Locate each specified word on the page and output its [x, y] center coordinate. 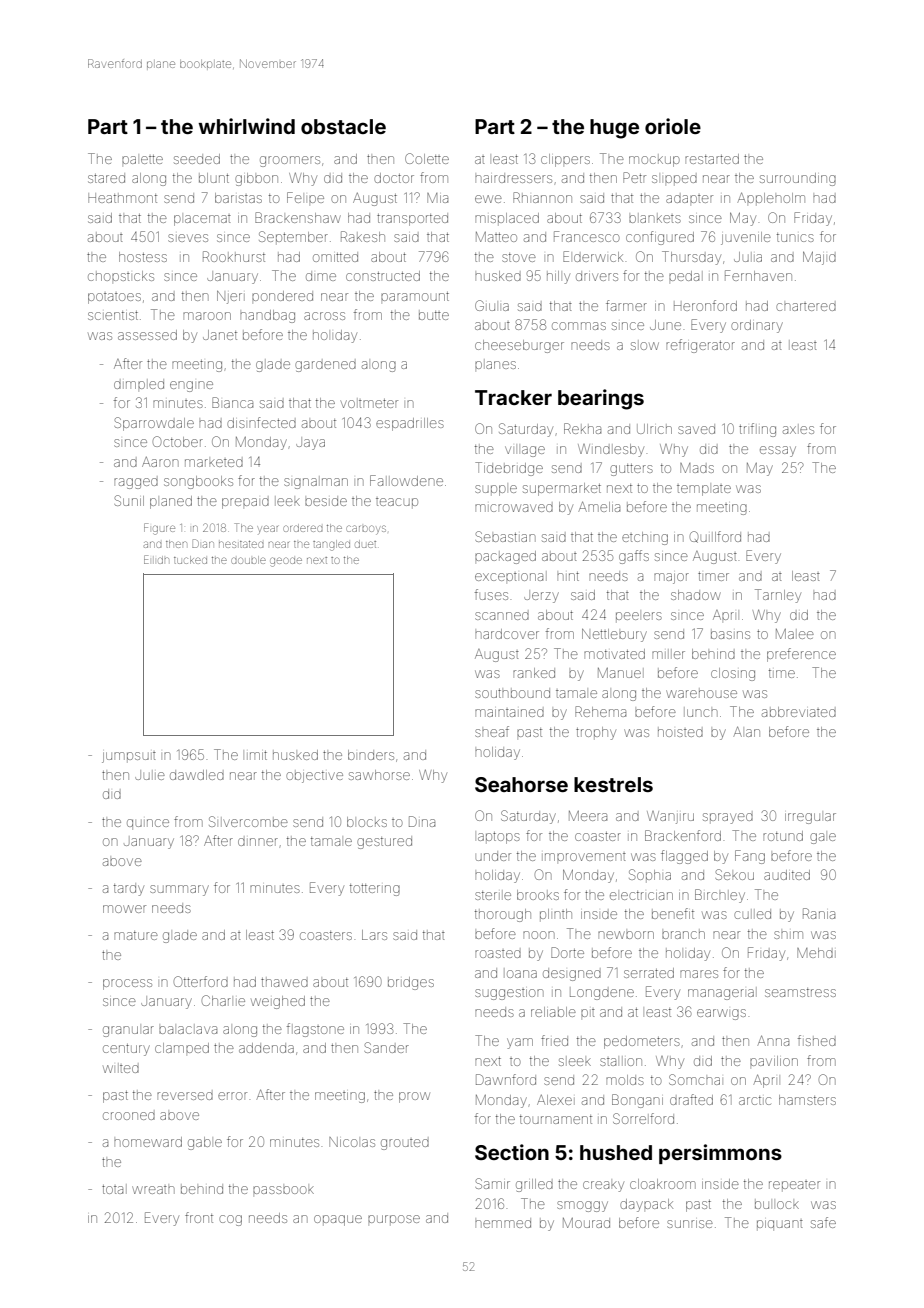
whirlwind [246, 126]
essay [778, 451]
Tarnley [778, 596]
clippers [565, 160]
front [199, 1217]
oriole [673, 126]
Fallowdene [406, 480]
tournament [556, 1119]
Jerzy [541, 596]
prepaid [245, 503]
